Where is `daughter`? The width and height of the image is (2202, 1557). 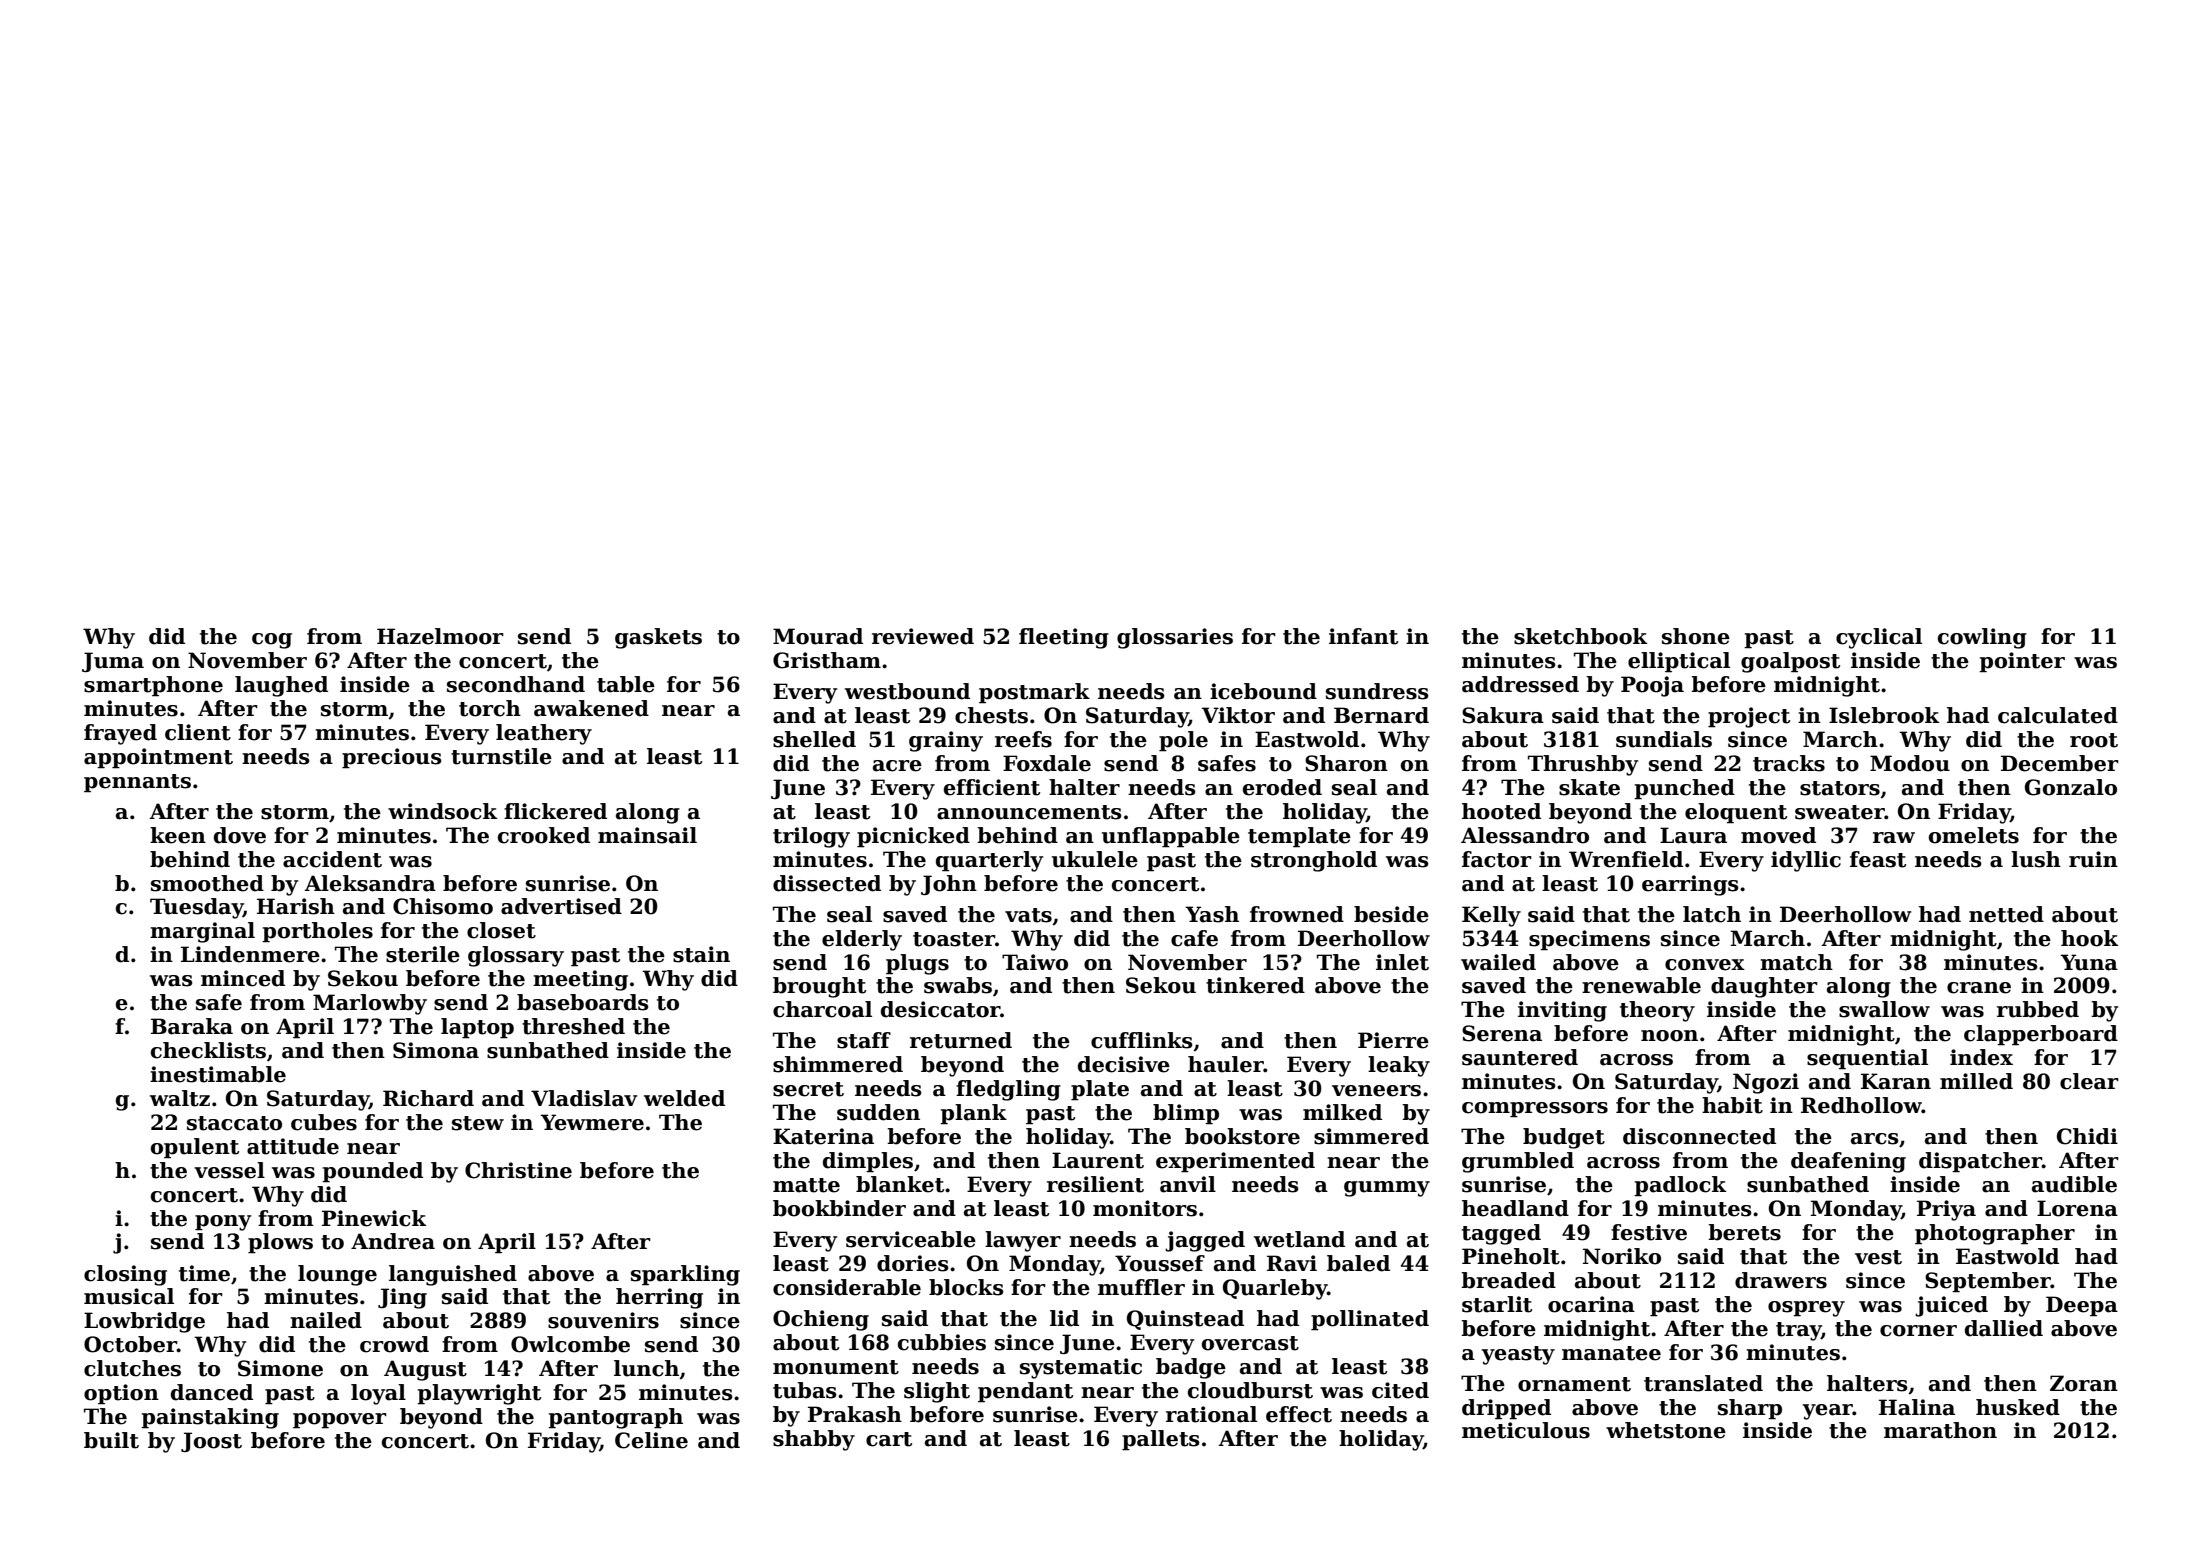 daughter is located at coordinates (1764, 987).
